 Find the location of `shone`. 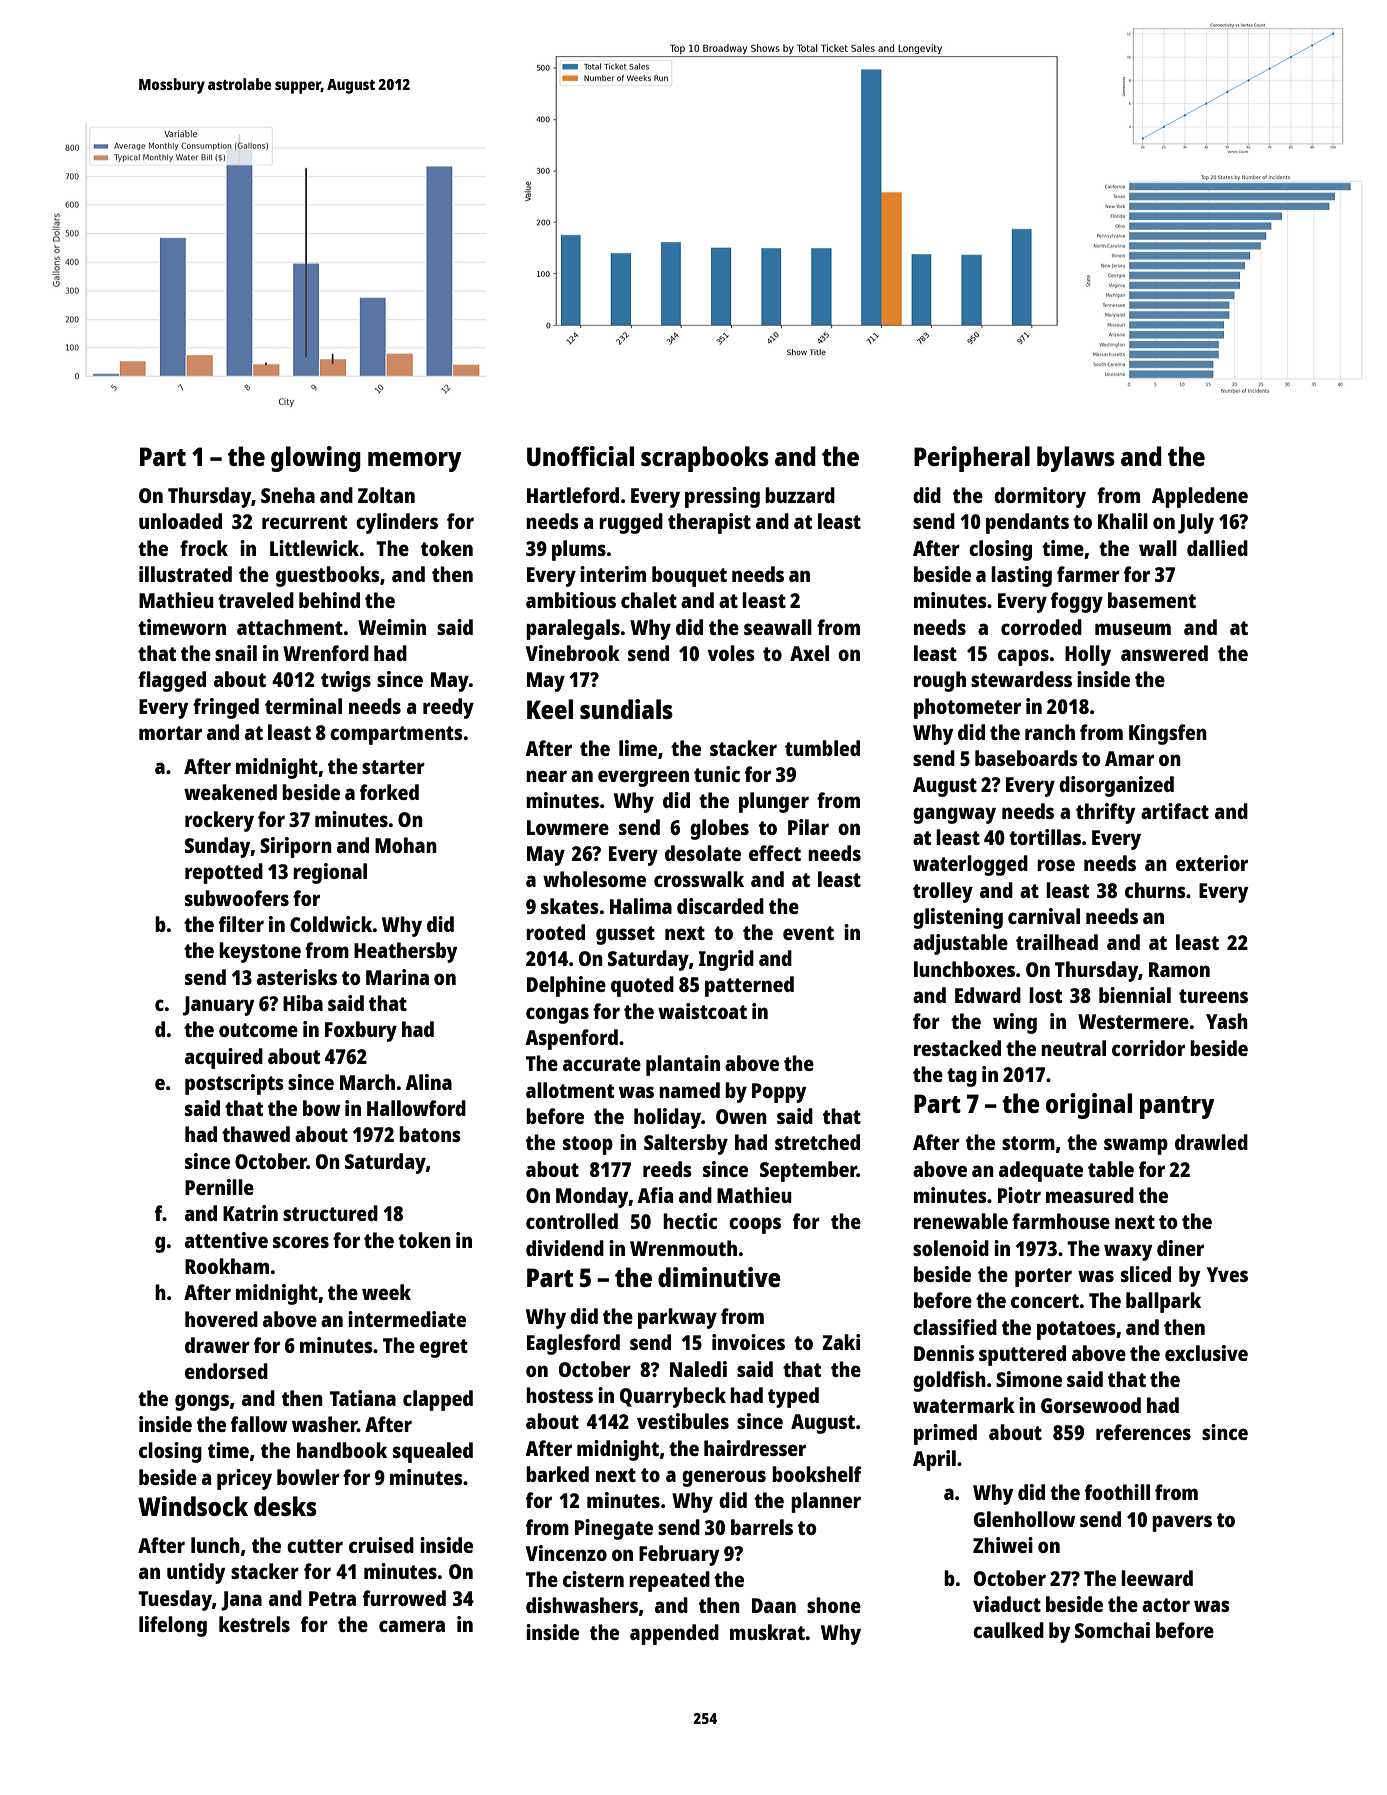

shone is located at coordinates (834, 1605).
